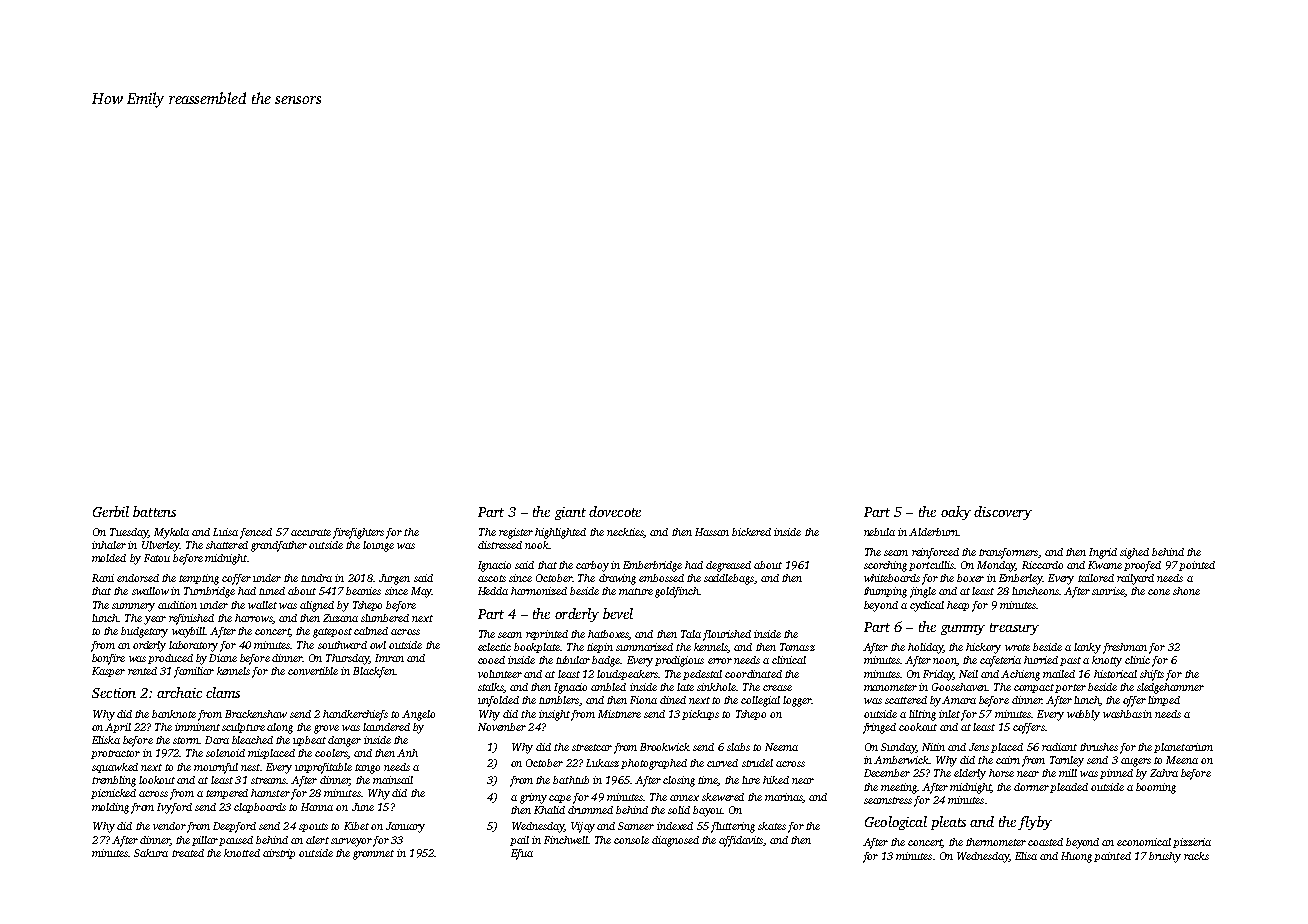  Describe the element at coordinates (358, 533) in the page. I see `firefighters` at that location.
